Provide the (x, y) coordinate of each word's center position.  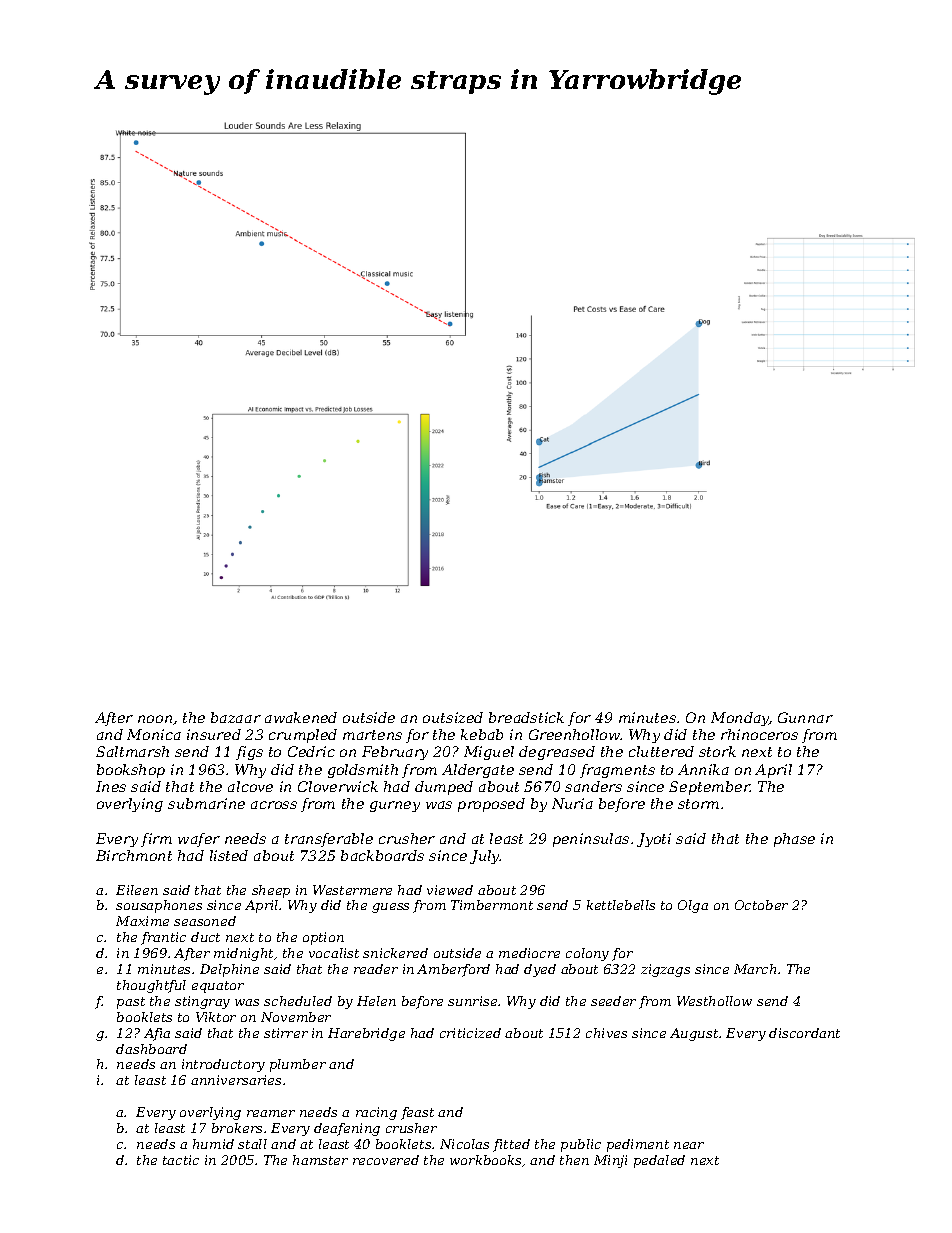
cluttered (661, 751)
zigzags (665, 970)
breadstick (526, 717)
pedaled (659, 1161)
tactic (181, 1160)
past (131, 1003)
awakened (301, 717)
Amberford (453, 970)
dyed (540, 970)
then (574, 1160)
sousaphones (159, 906)
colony (587, 954)
